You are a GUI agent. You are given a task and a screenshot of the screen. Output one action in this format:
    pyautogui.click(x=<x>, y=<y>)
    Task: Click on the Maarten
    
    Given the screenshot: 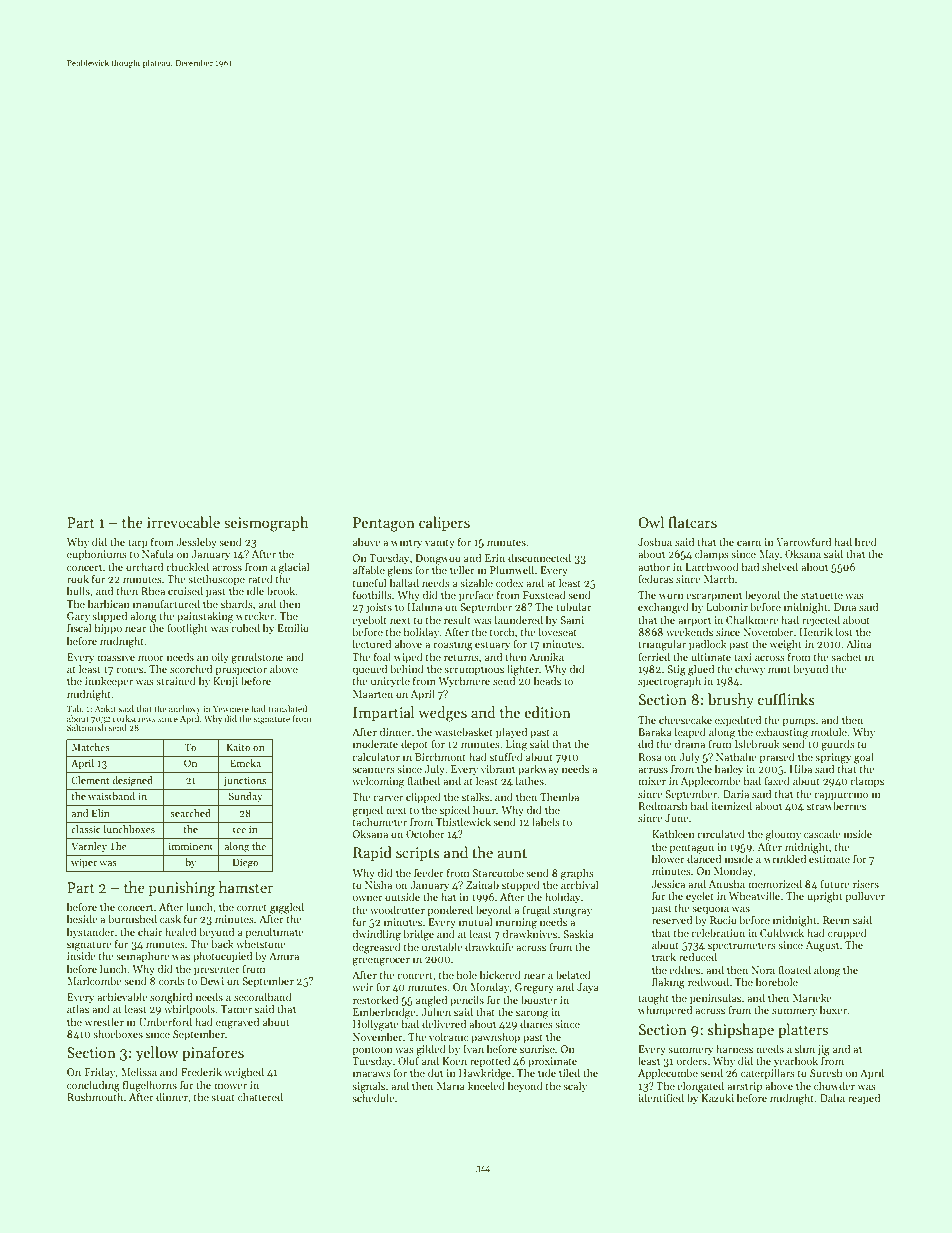 What is the action you would take?
    pyautogui.click(x=373, y=694)
